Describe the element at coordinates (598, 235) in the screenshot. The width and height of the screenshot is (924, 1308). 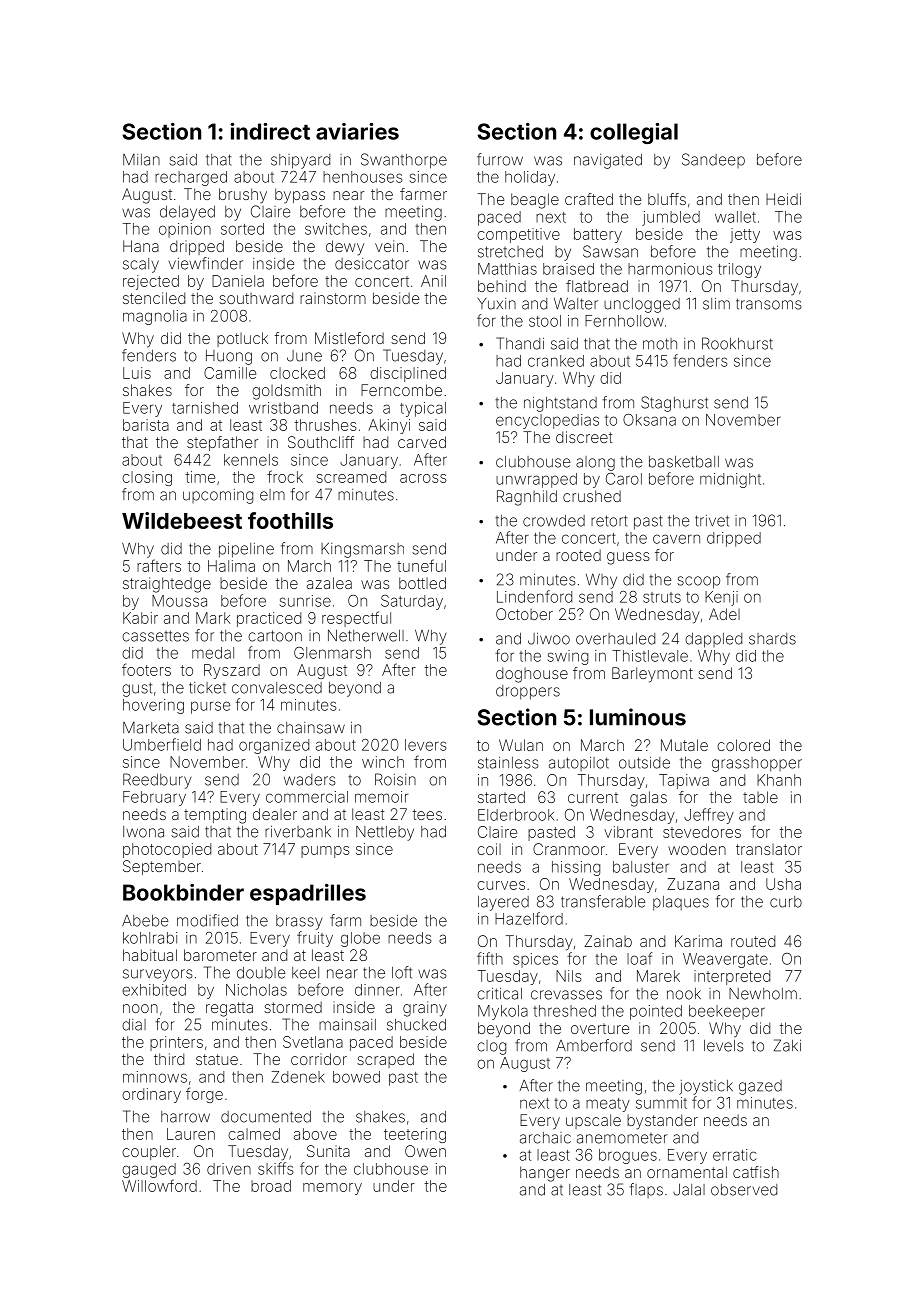
I see `battery` at that location.
